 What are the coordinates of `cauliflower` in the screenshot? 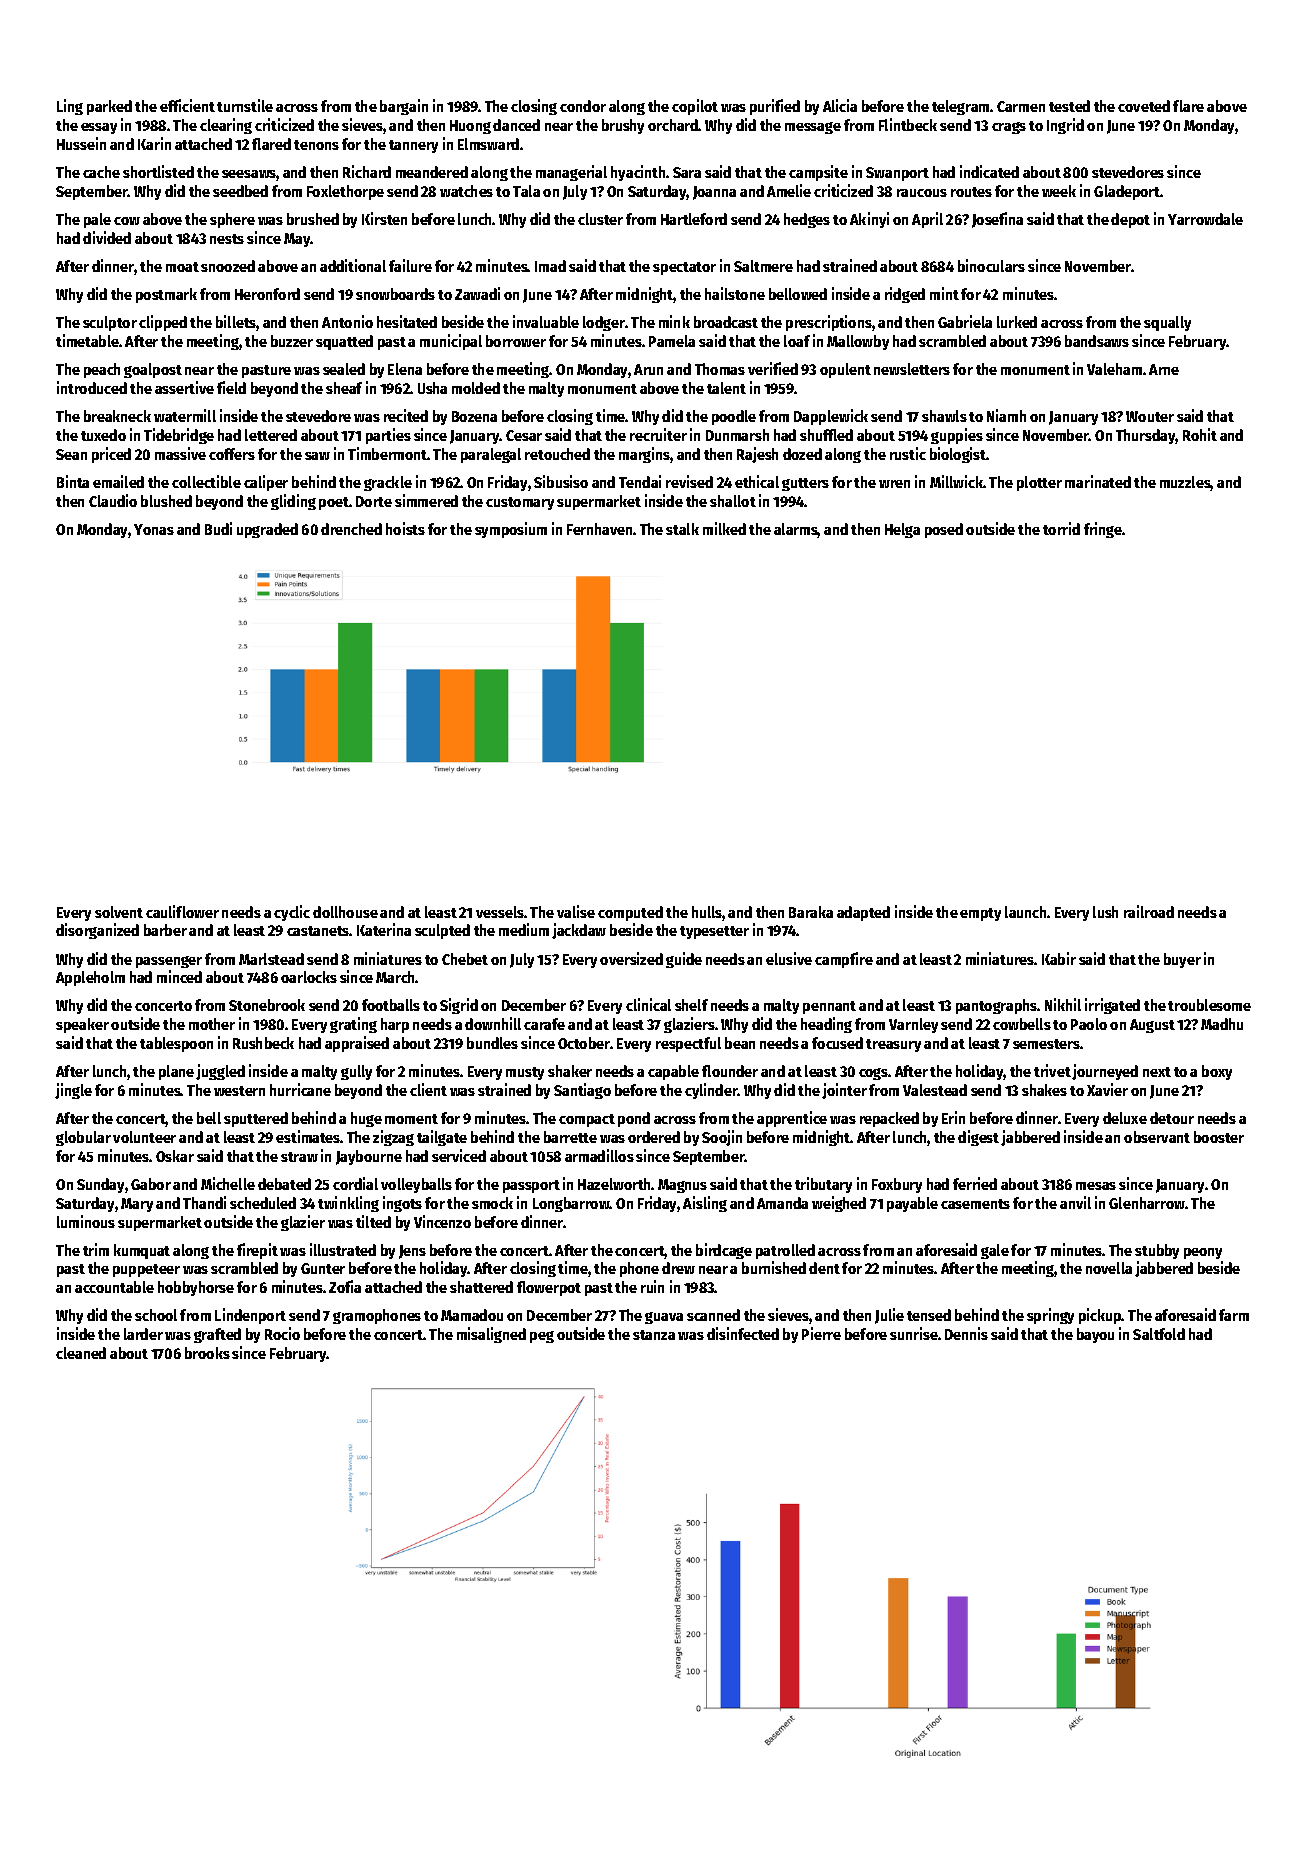 It's located at (182, 911).
